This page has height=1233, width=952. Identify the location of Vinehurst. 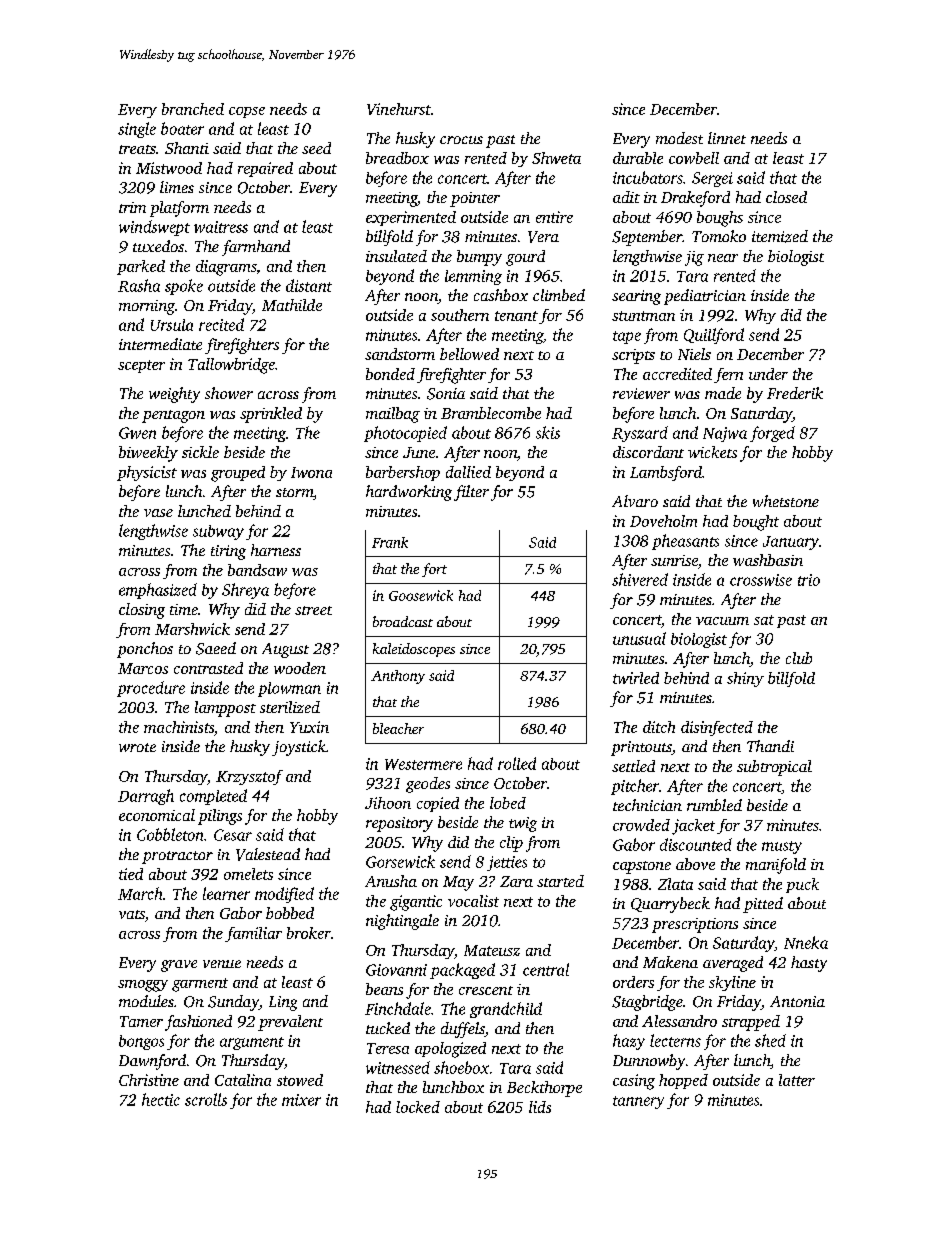
(399, 109).
